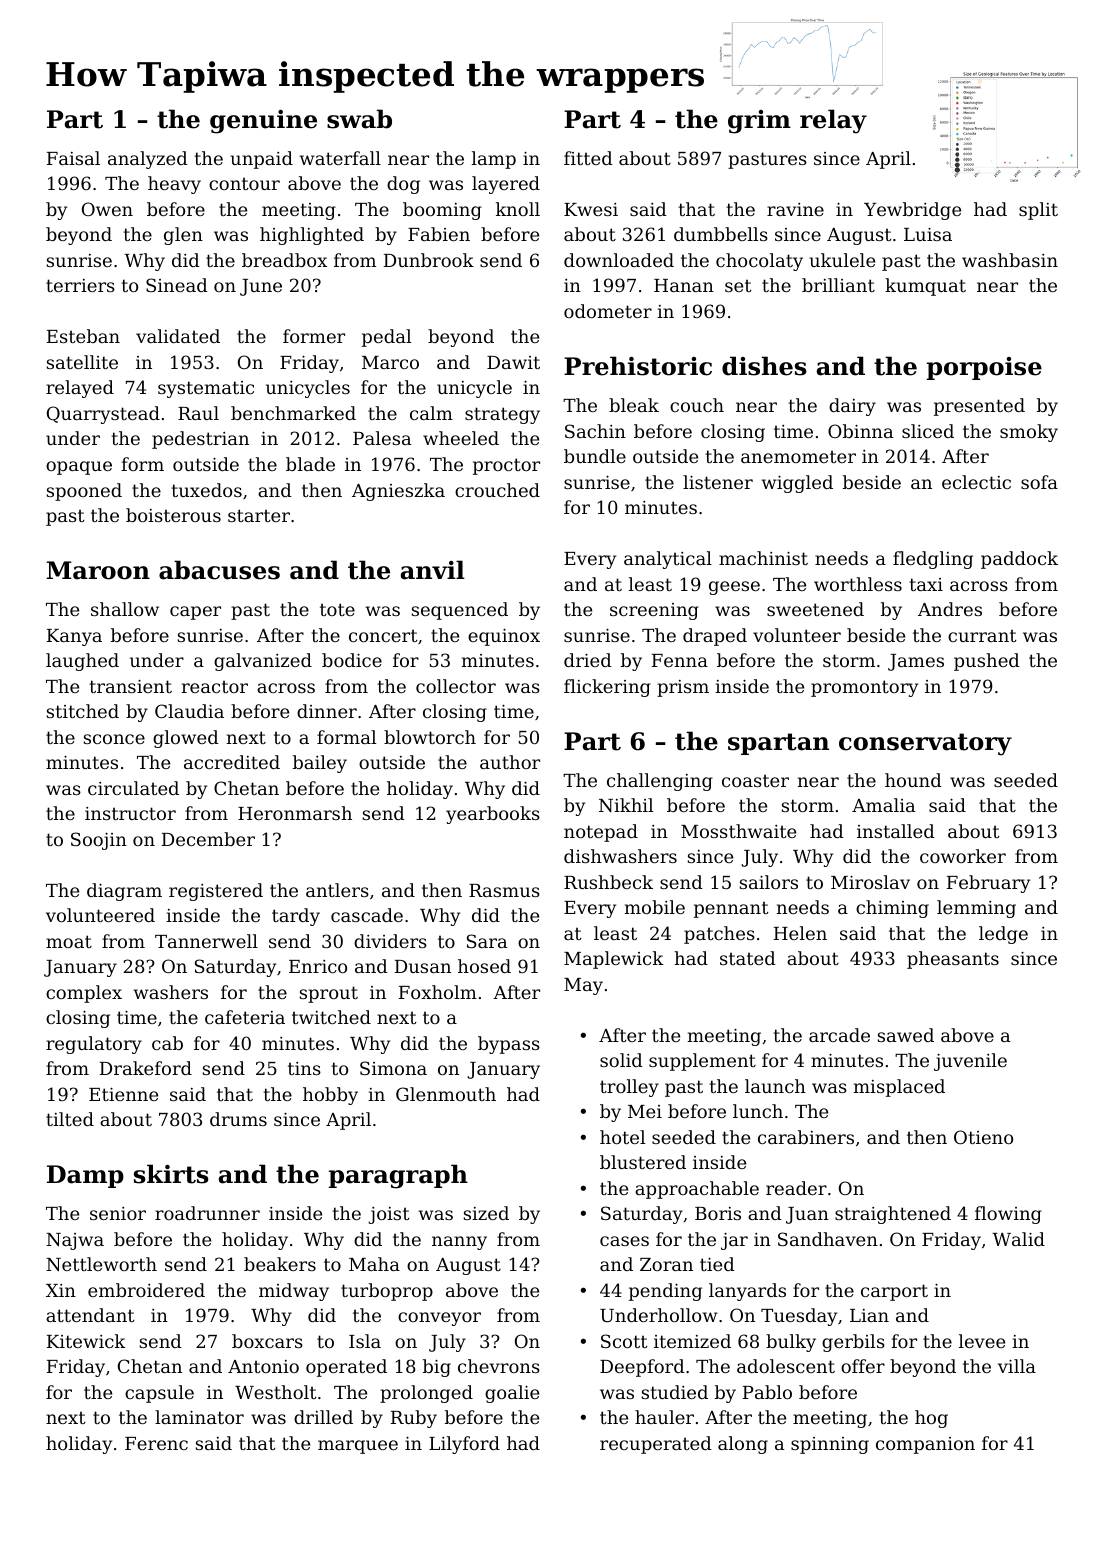 The width and height of the screenshot is (1104, 1562). Describe the element at coordinates (263, 122) in the screenshot. I see `genuine` at that location.
